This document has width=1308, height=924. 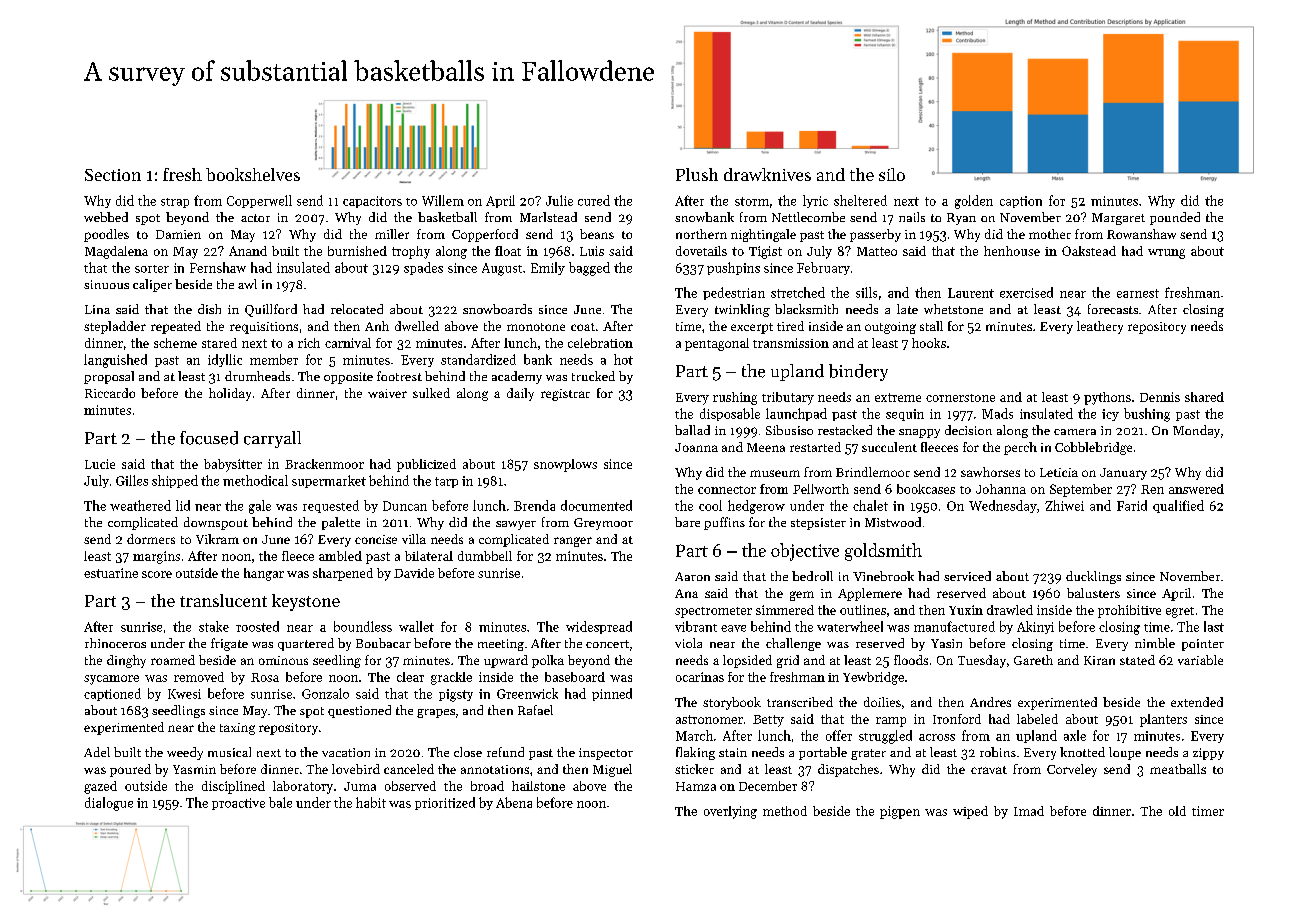 I want to click on ducklings, so click(x=1093, y=577).
